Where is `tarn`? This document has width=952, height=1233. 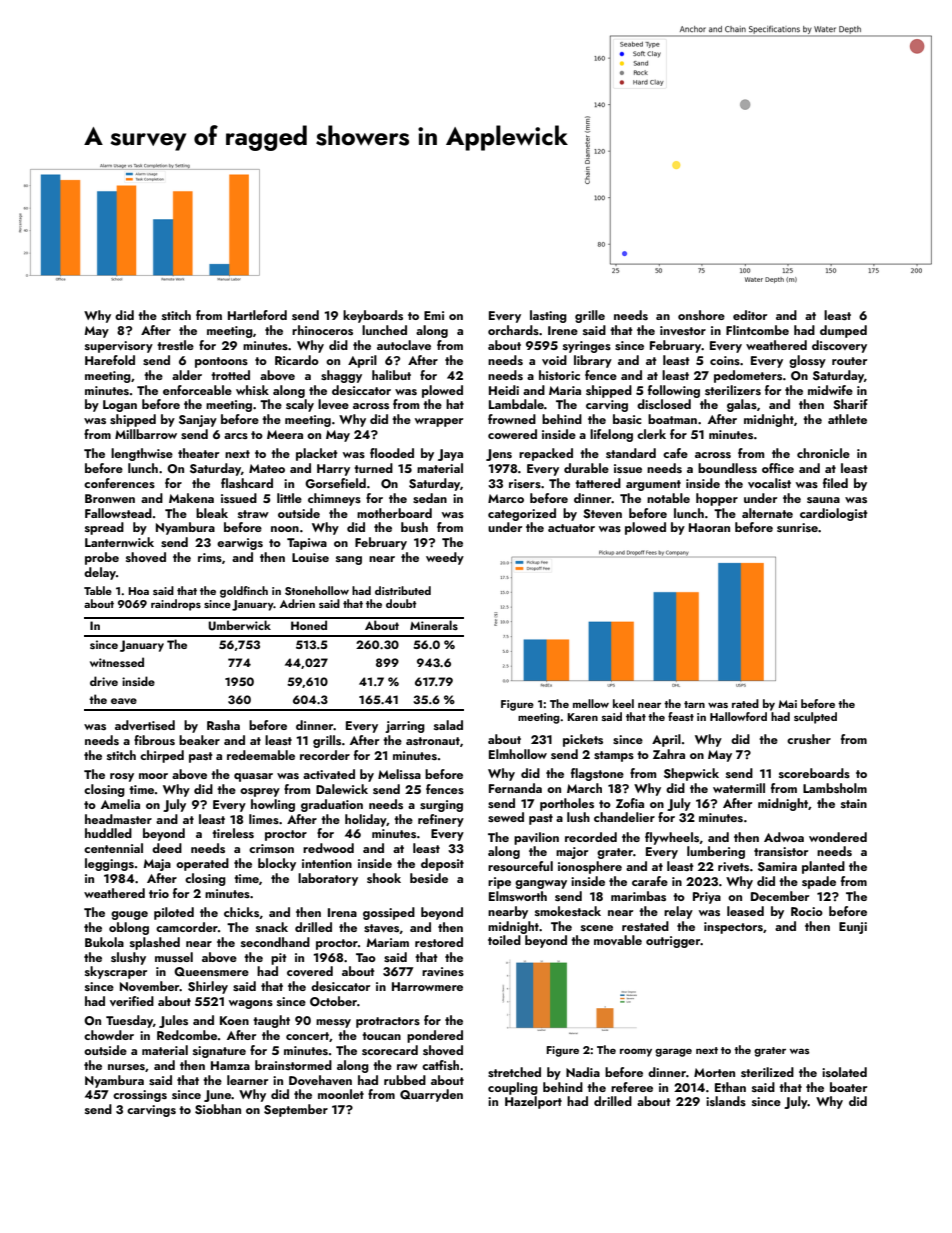
tarn is located at coordinates (694, 704).
